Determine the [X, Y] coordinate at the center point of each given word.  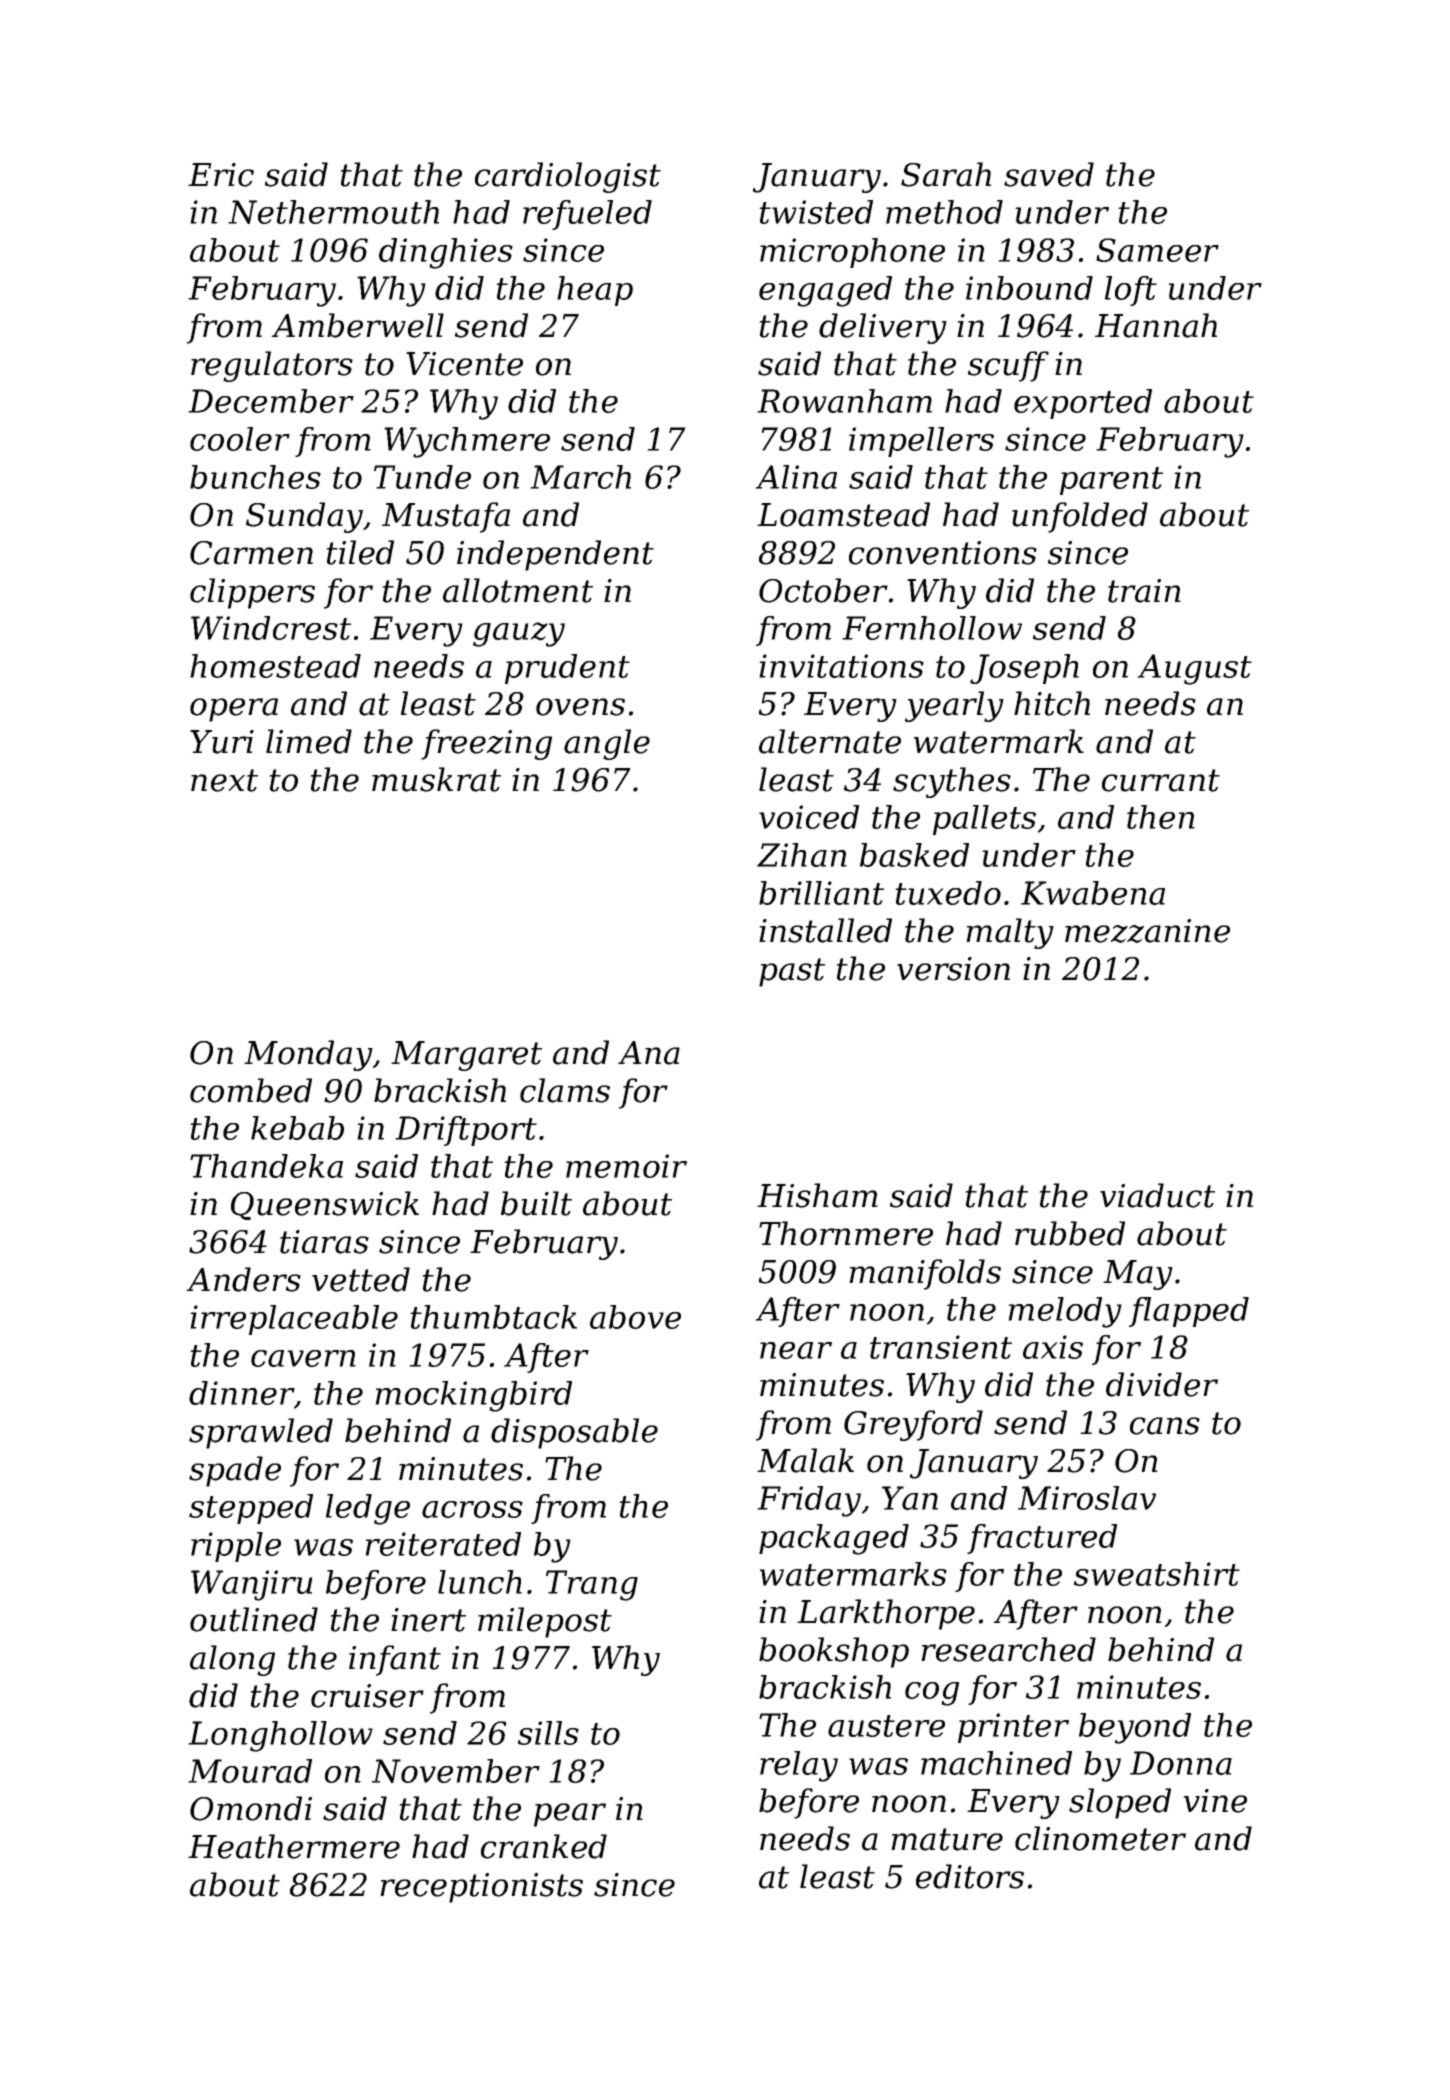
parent [1111, 481]
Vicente [464, 364]
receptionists [481, 1888]
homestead [275, 666]
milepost [545, 1622]
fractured [1042, 1539]
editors [970, 1876]
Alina [796, 477]
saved [1049, 174]
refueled [587, 215]
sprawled [261, 1433]
